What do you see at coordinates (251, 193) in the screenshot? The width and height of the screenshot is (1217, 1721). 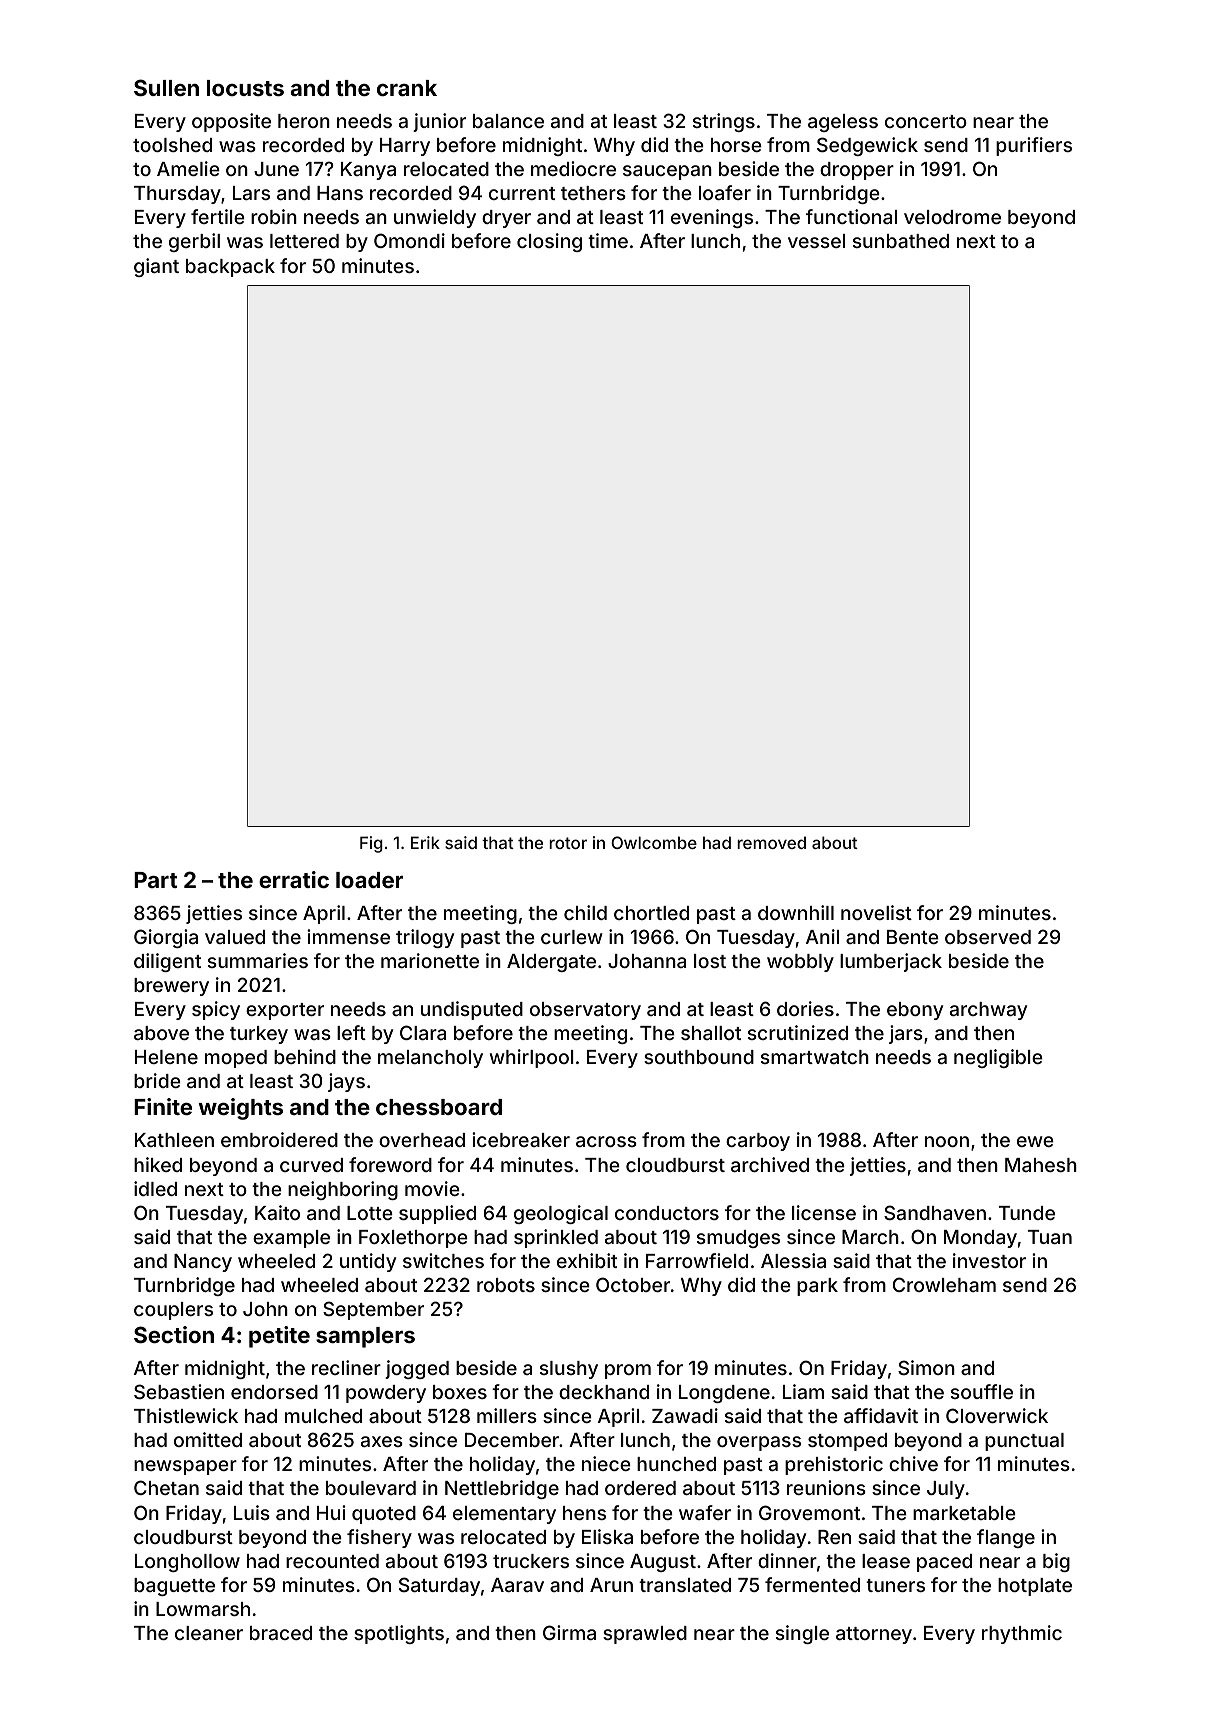 I see `Lars` at bounding box center [251, 193].
